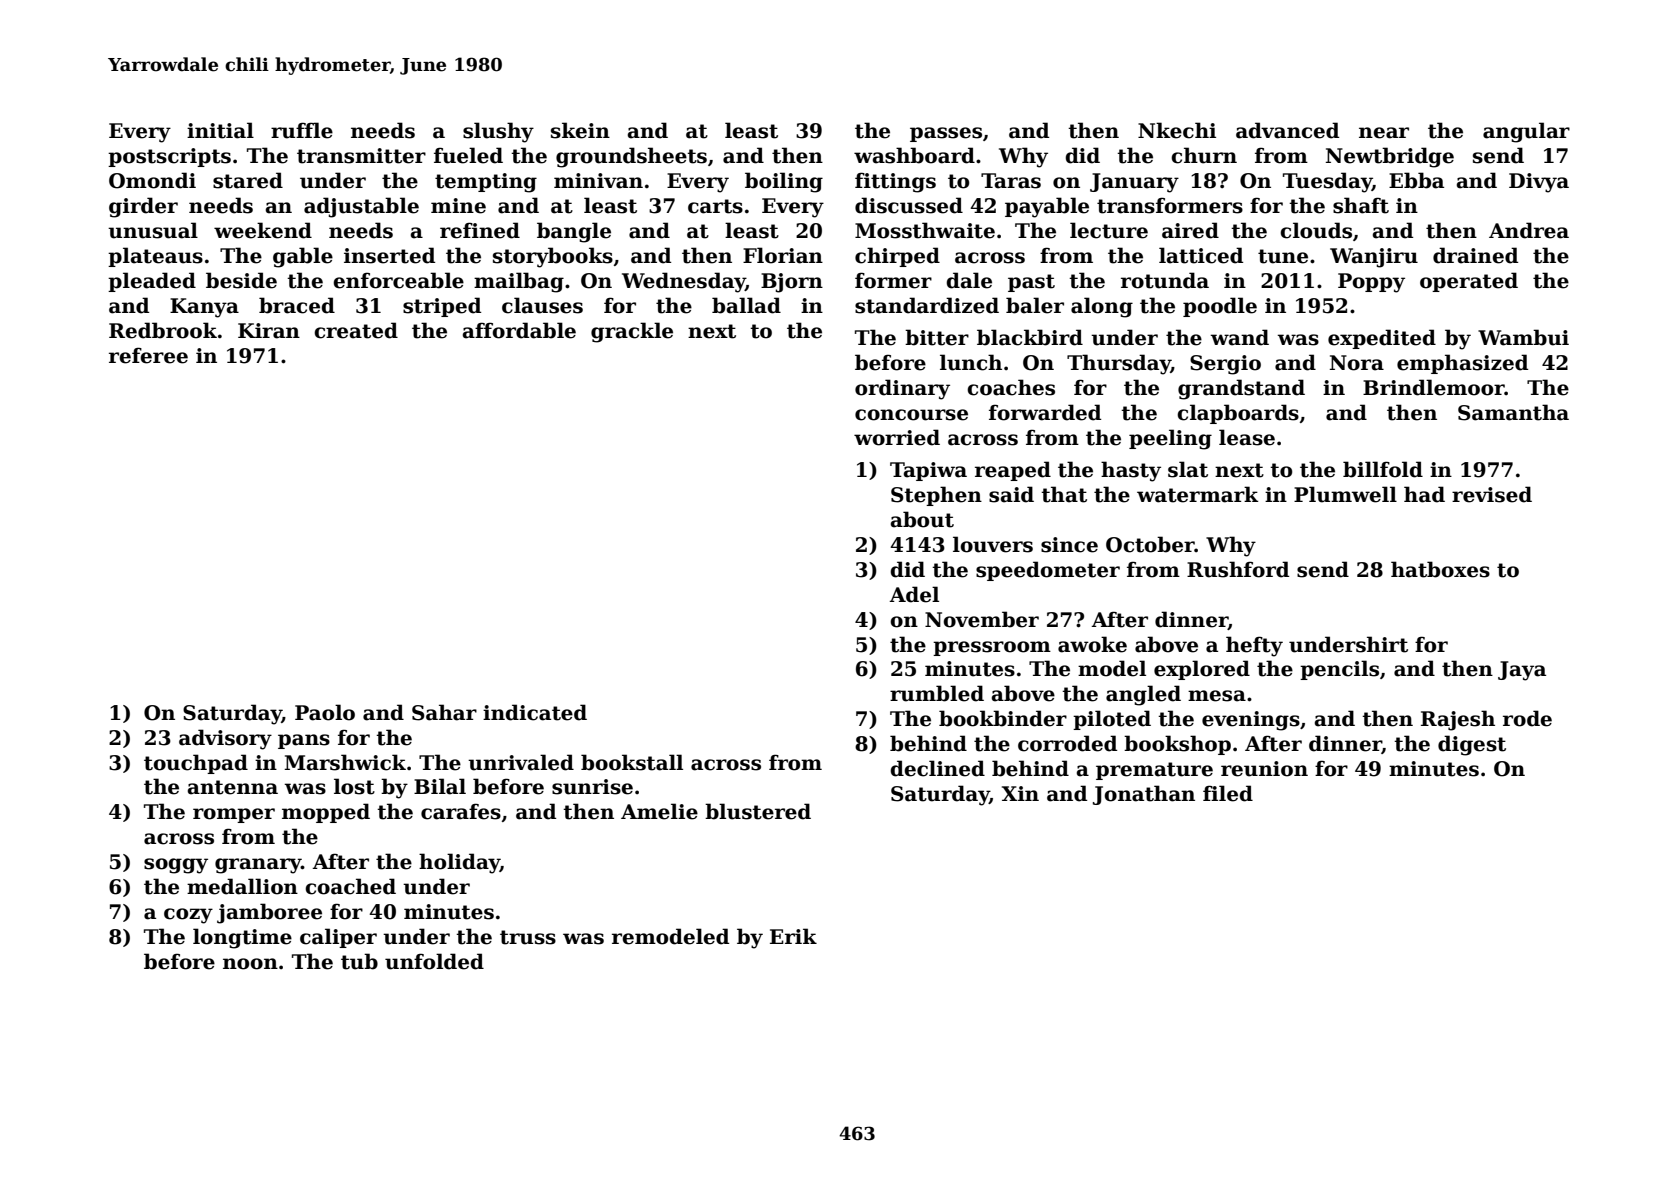 The width and height of the document is (1678, 1186). I want to click on Tapiwa, so click(928, 471).
